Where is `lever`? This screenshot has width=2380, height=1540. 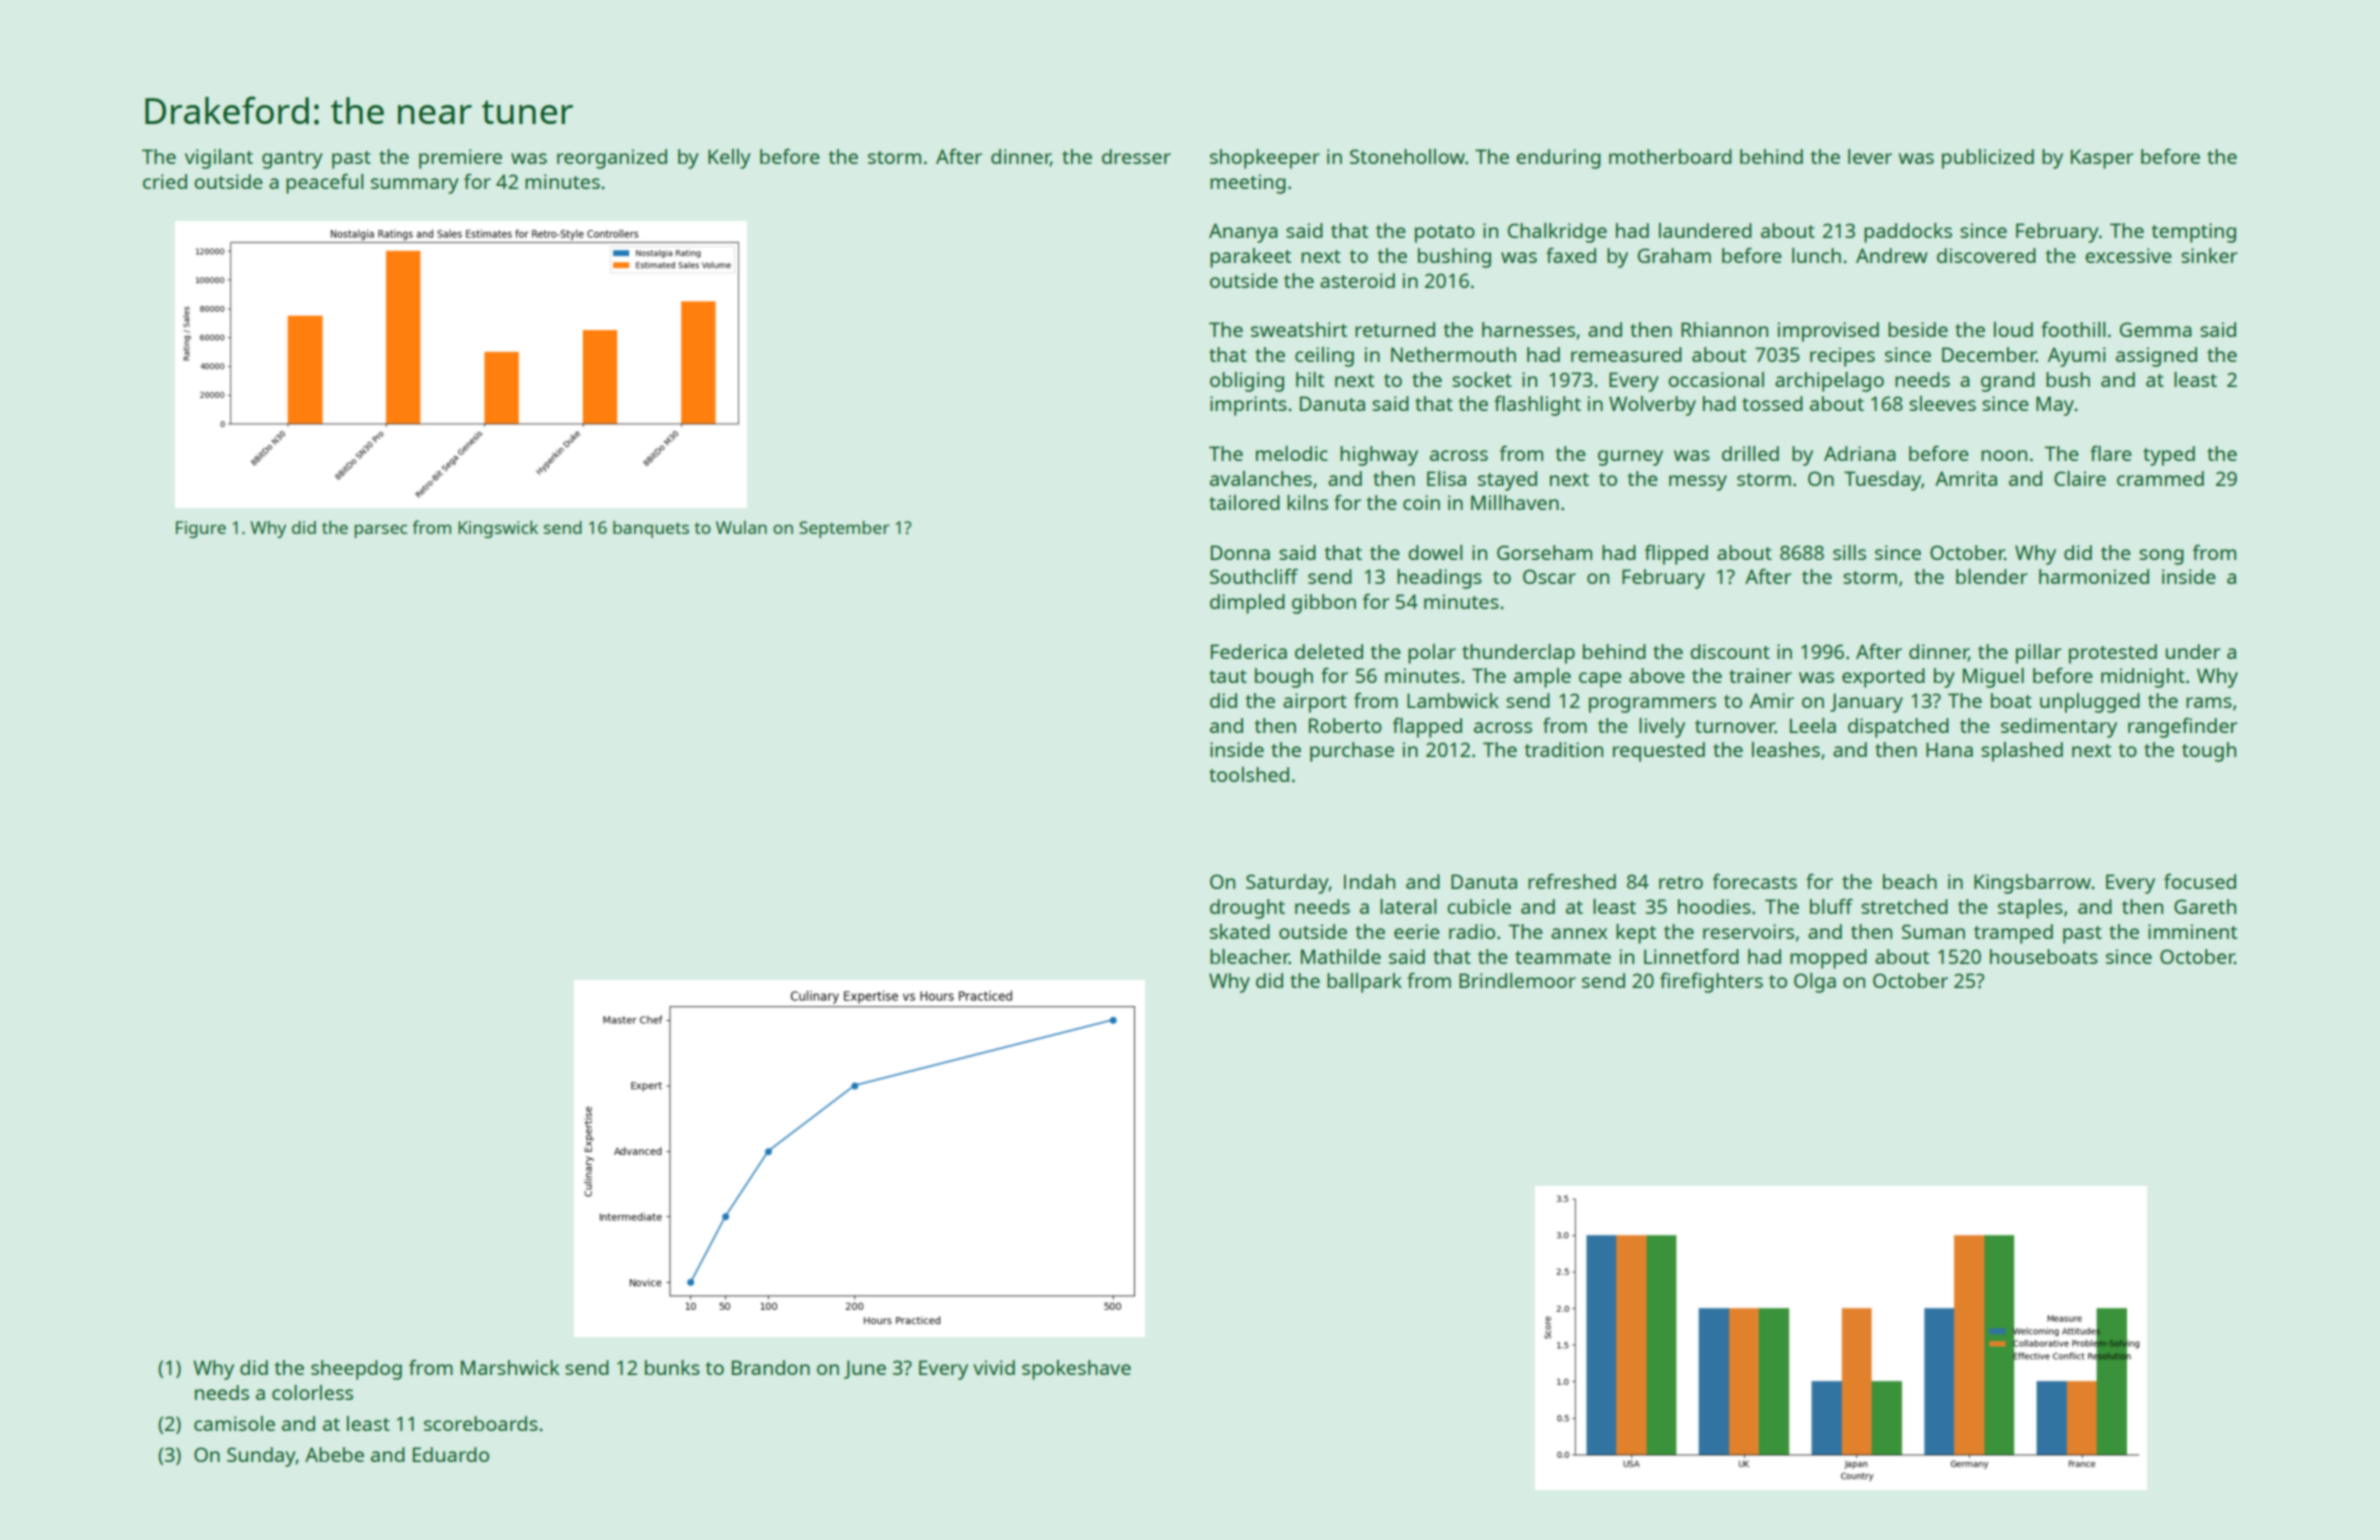
lever is located at coordinates (1870, 156).
